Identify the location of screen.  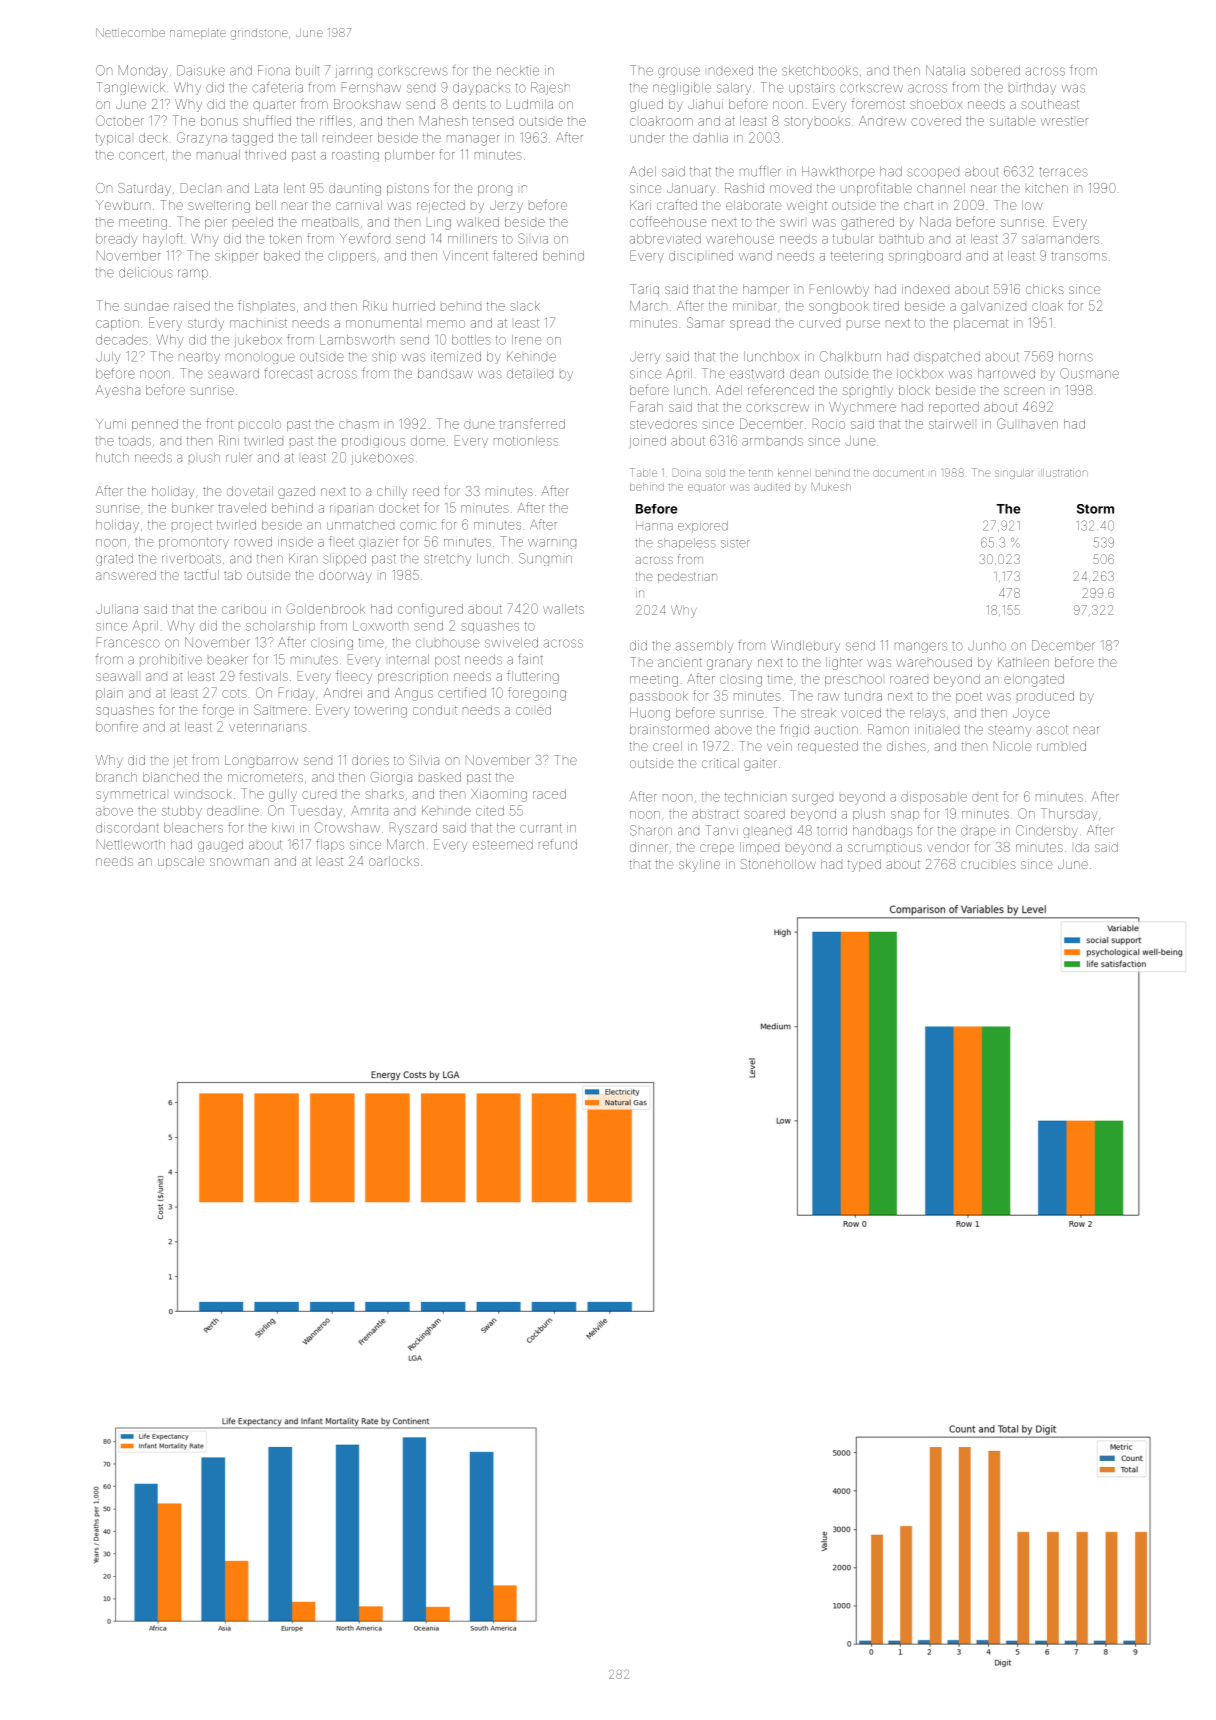
(1024, 391).
